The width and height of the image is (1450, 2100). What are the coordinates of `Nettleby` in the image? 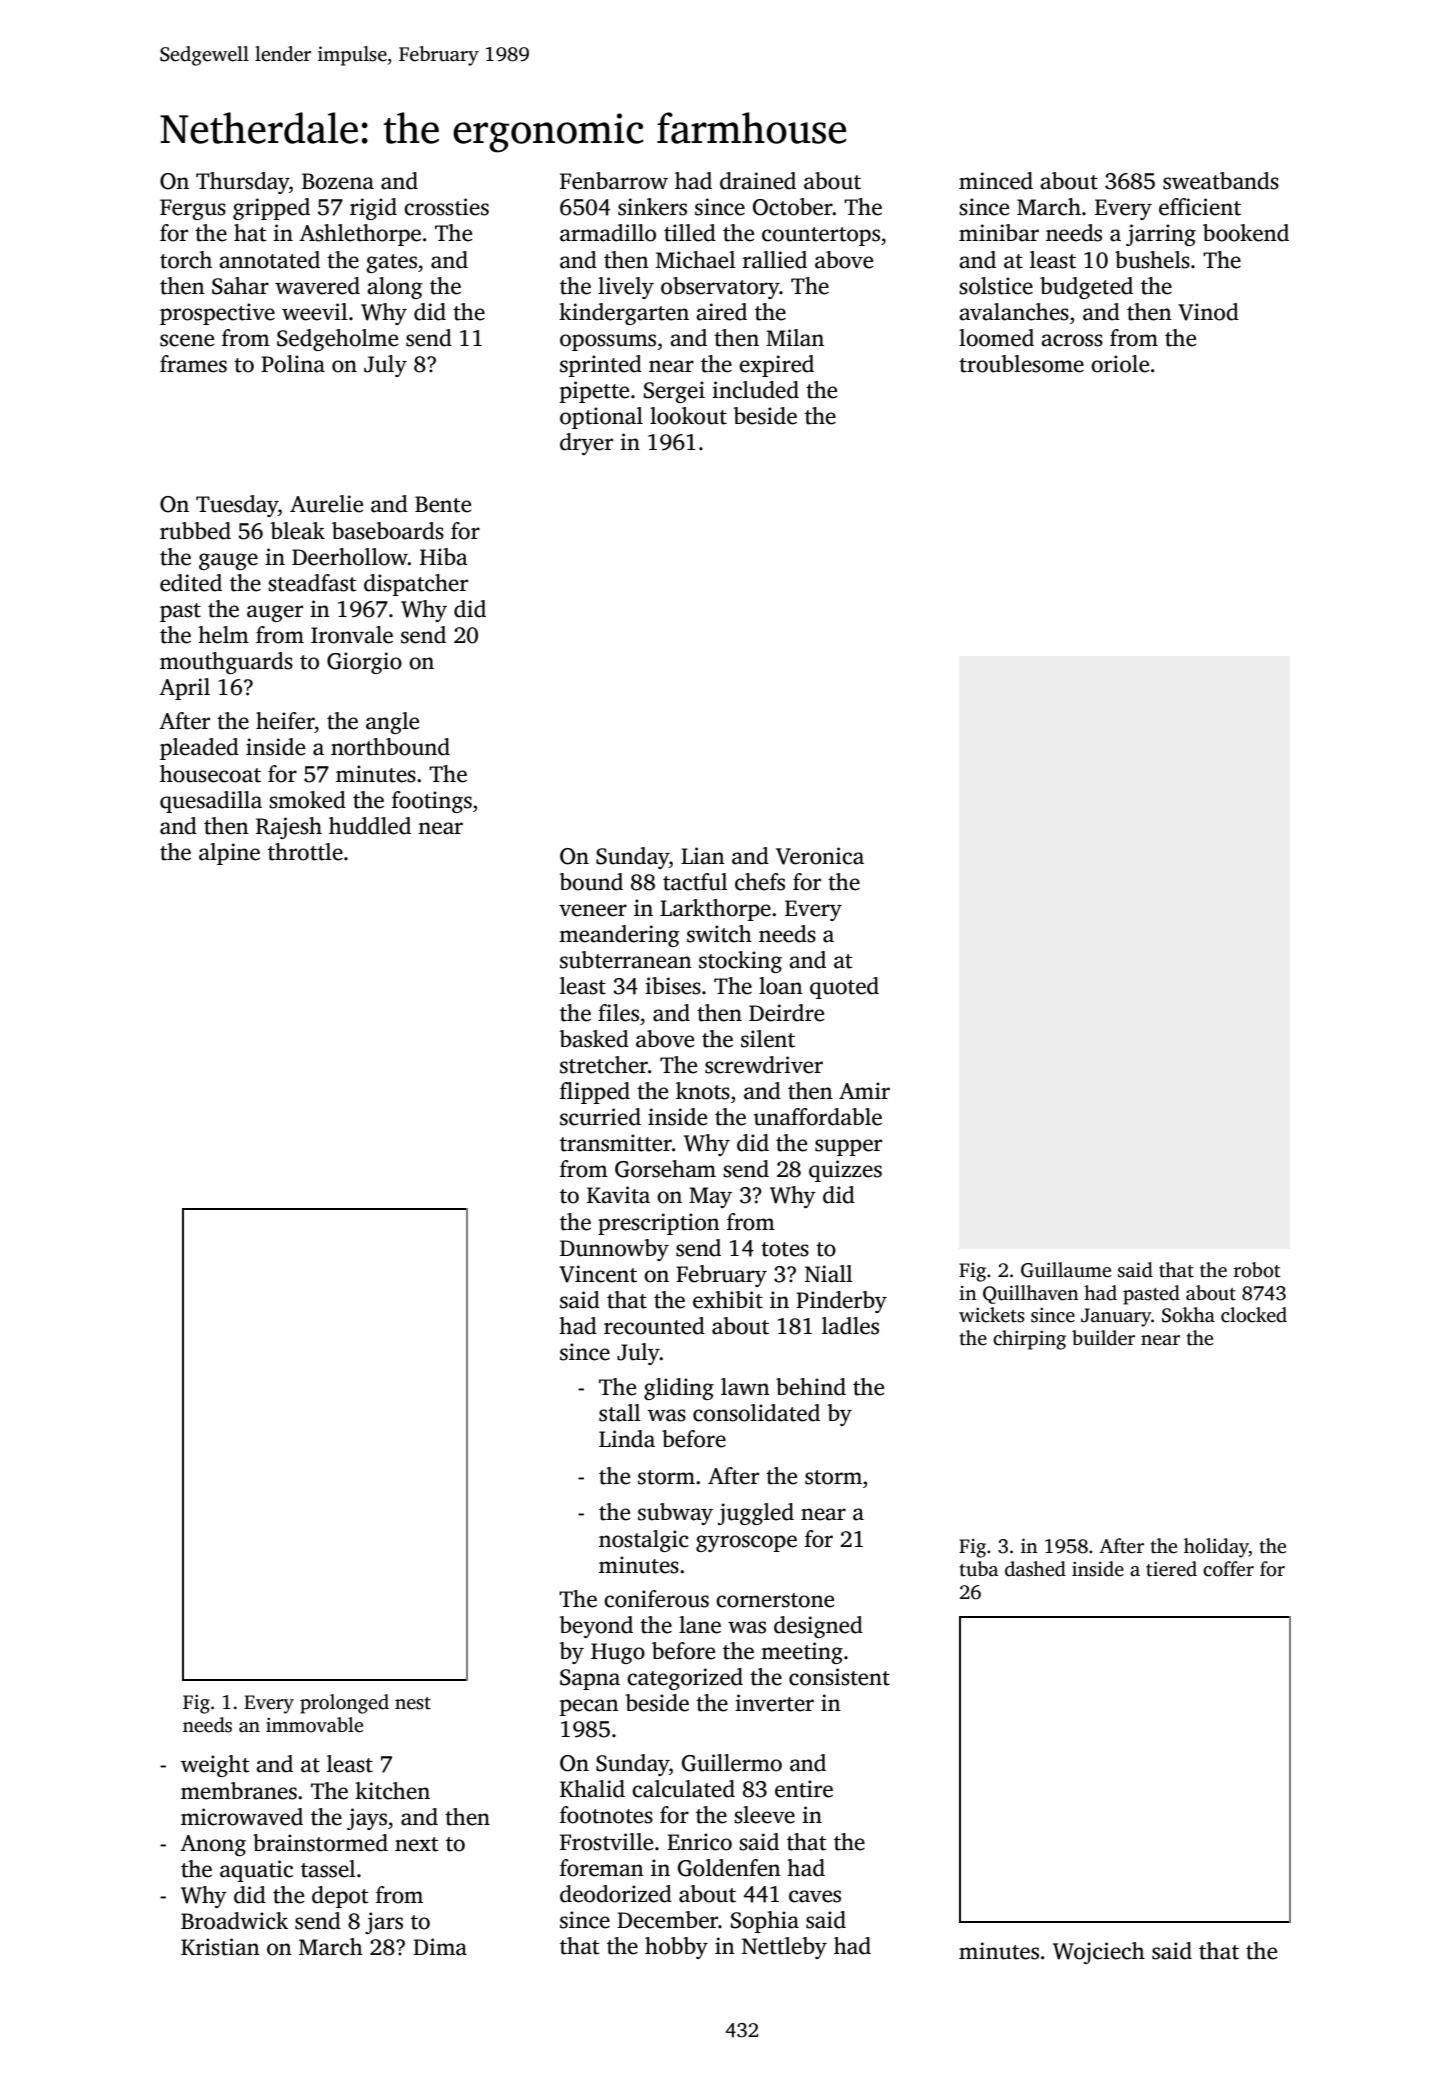 It's located at (784, 1948).
